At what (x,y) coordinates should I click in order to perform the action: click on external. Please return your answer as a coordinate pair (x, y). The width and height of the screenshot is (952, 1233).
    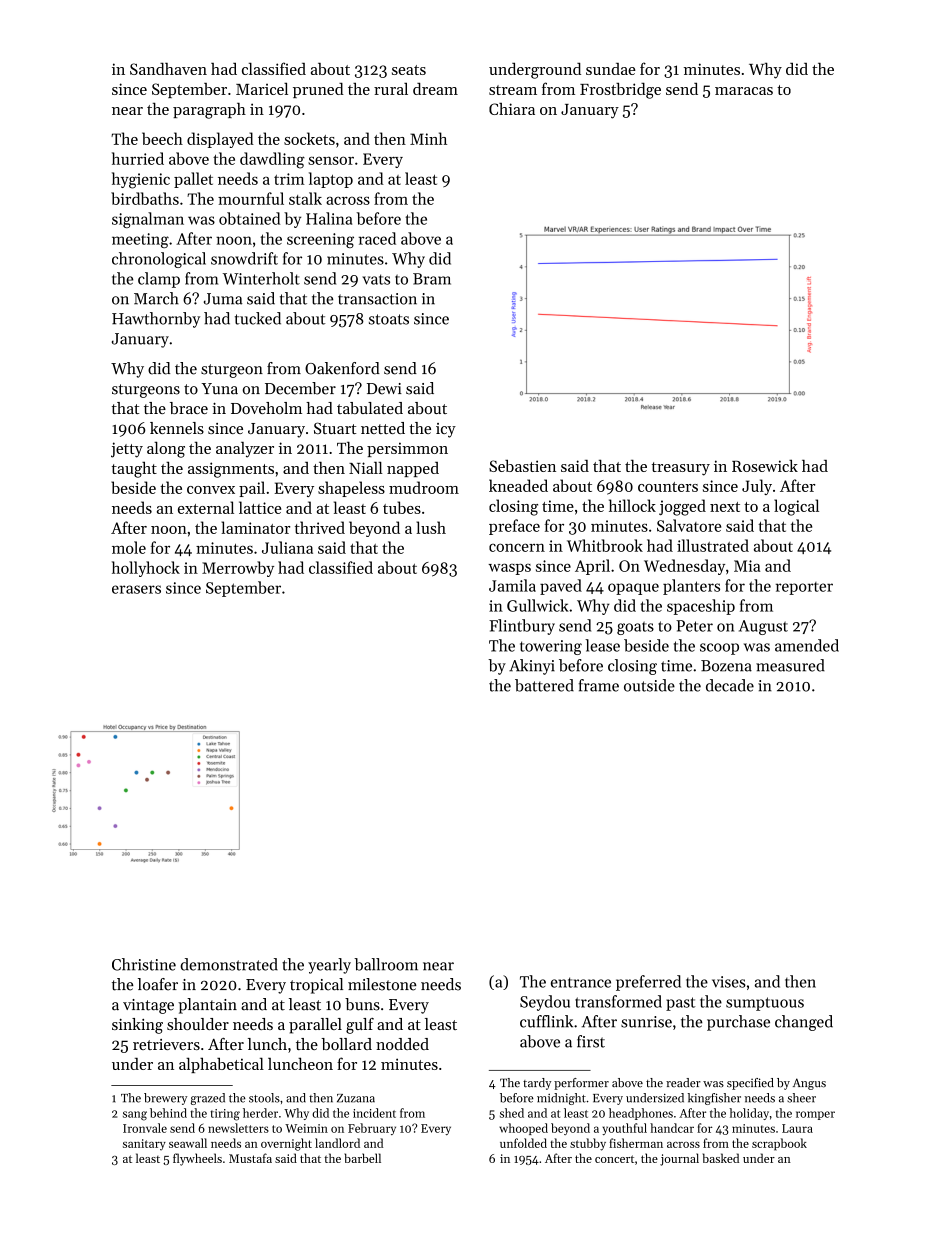
    Looking at the image, I should click on (206, 507).
